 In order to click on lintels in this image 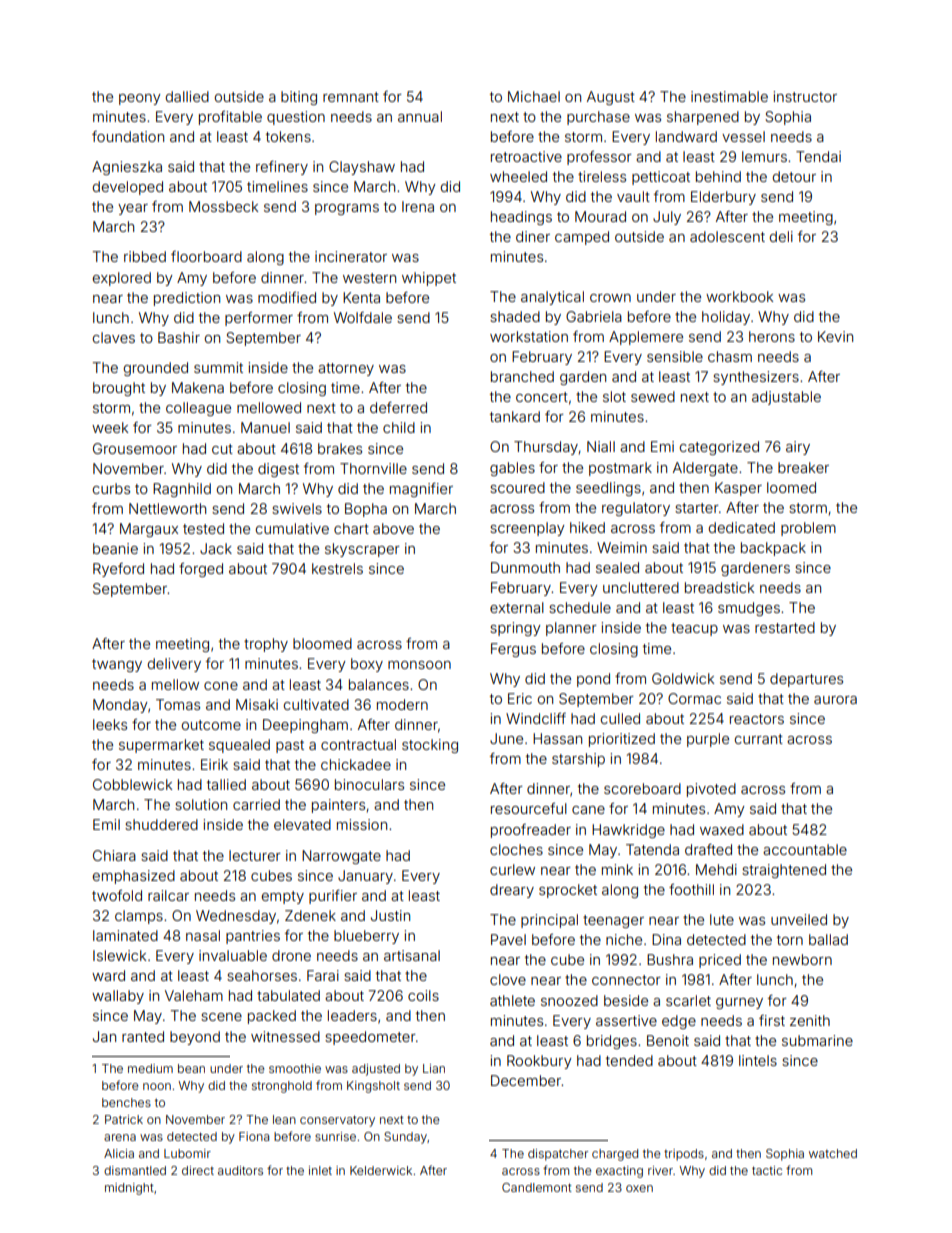, I will do `click(758, 1060)`.
